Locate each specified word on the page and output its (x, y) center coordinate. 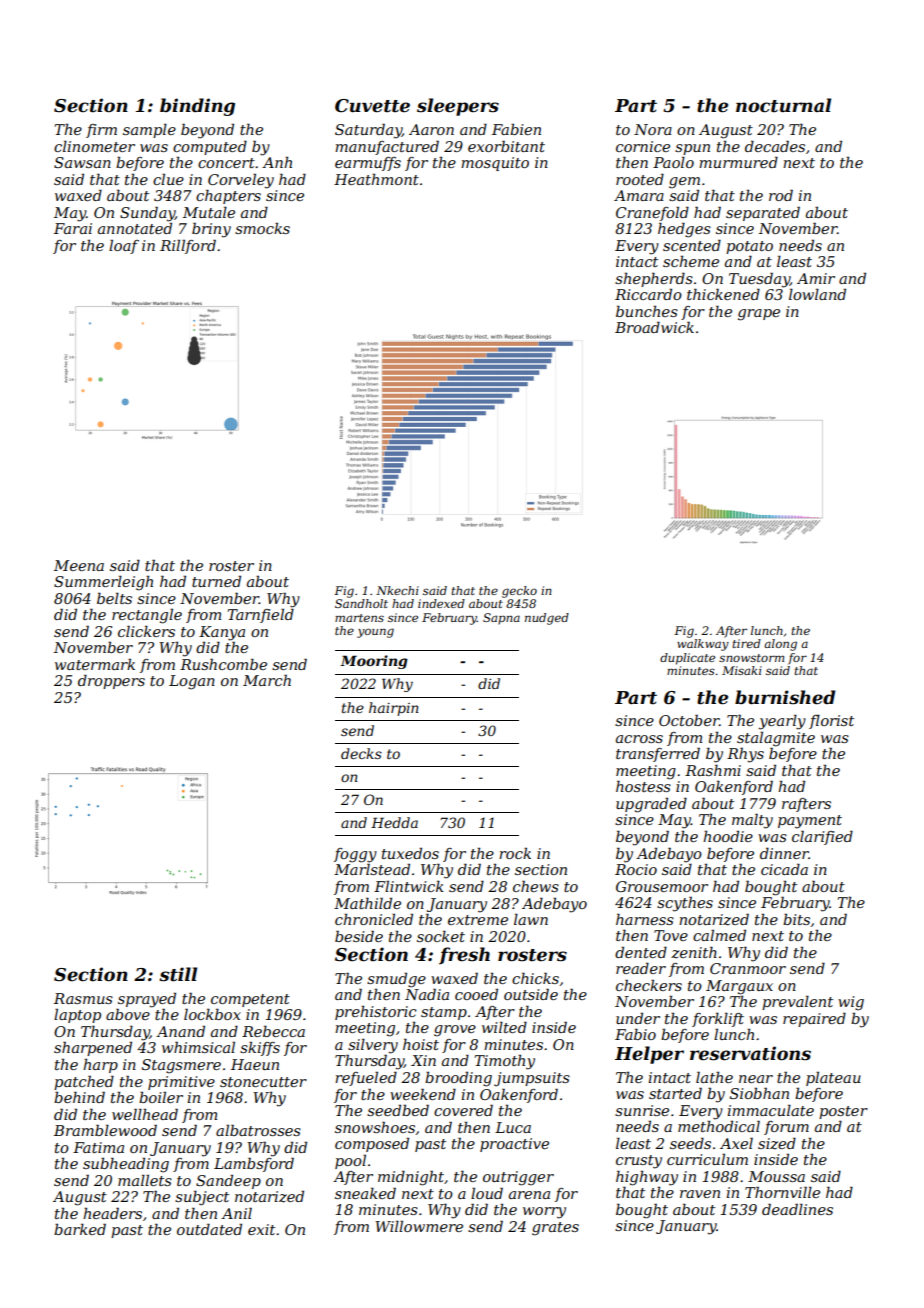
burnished (785, 697)
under (638, 1018)
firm (101, 131)
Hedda (394, 822)
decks (361, 753)
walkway (703, 645)
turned (216, 581)
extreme (478, 920)
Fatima (98, 1147)
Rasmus (83, 998)
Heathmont (376, 179)
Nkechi (397, 590)
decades (775, 146)
